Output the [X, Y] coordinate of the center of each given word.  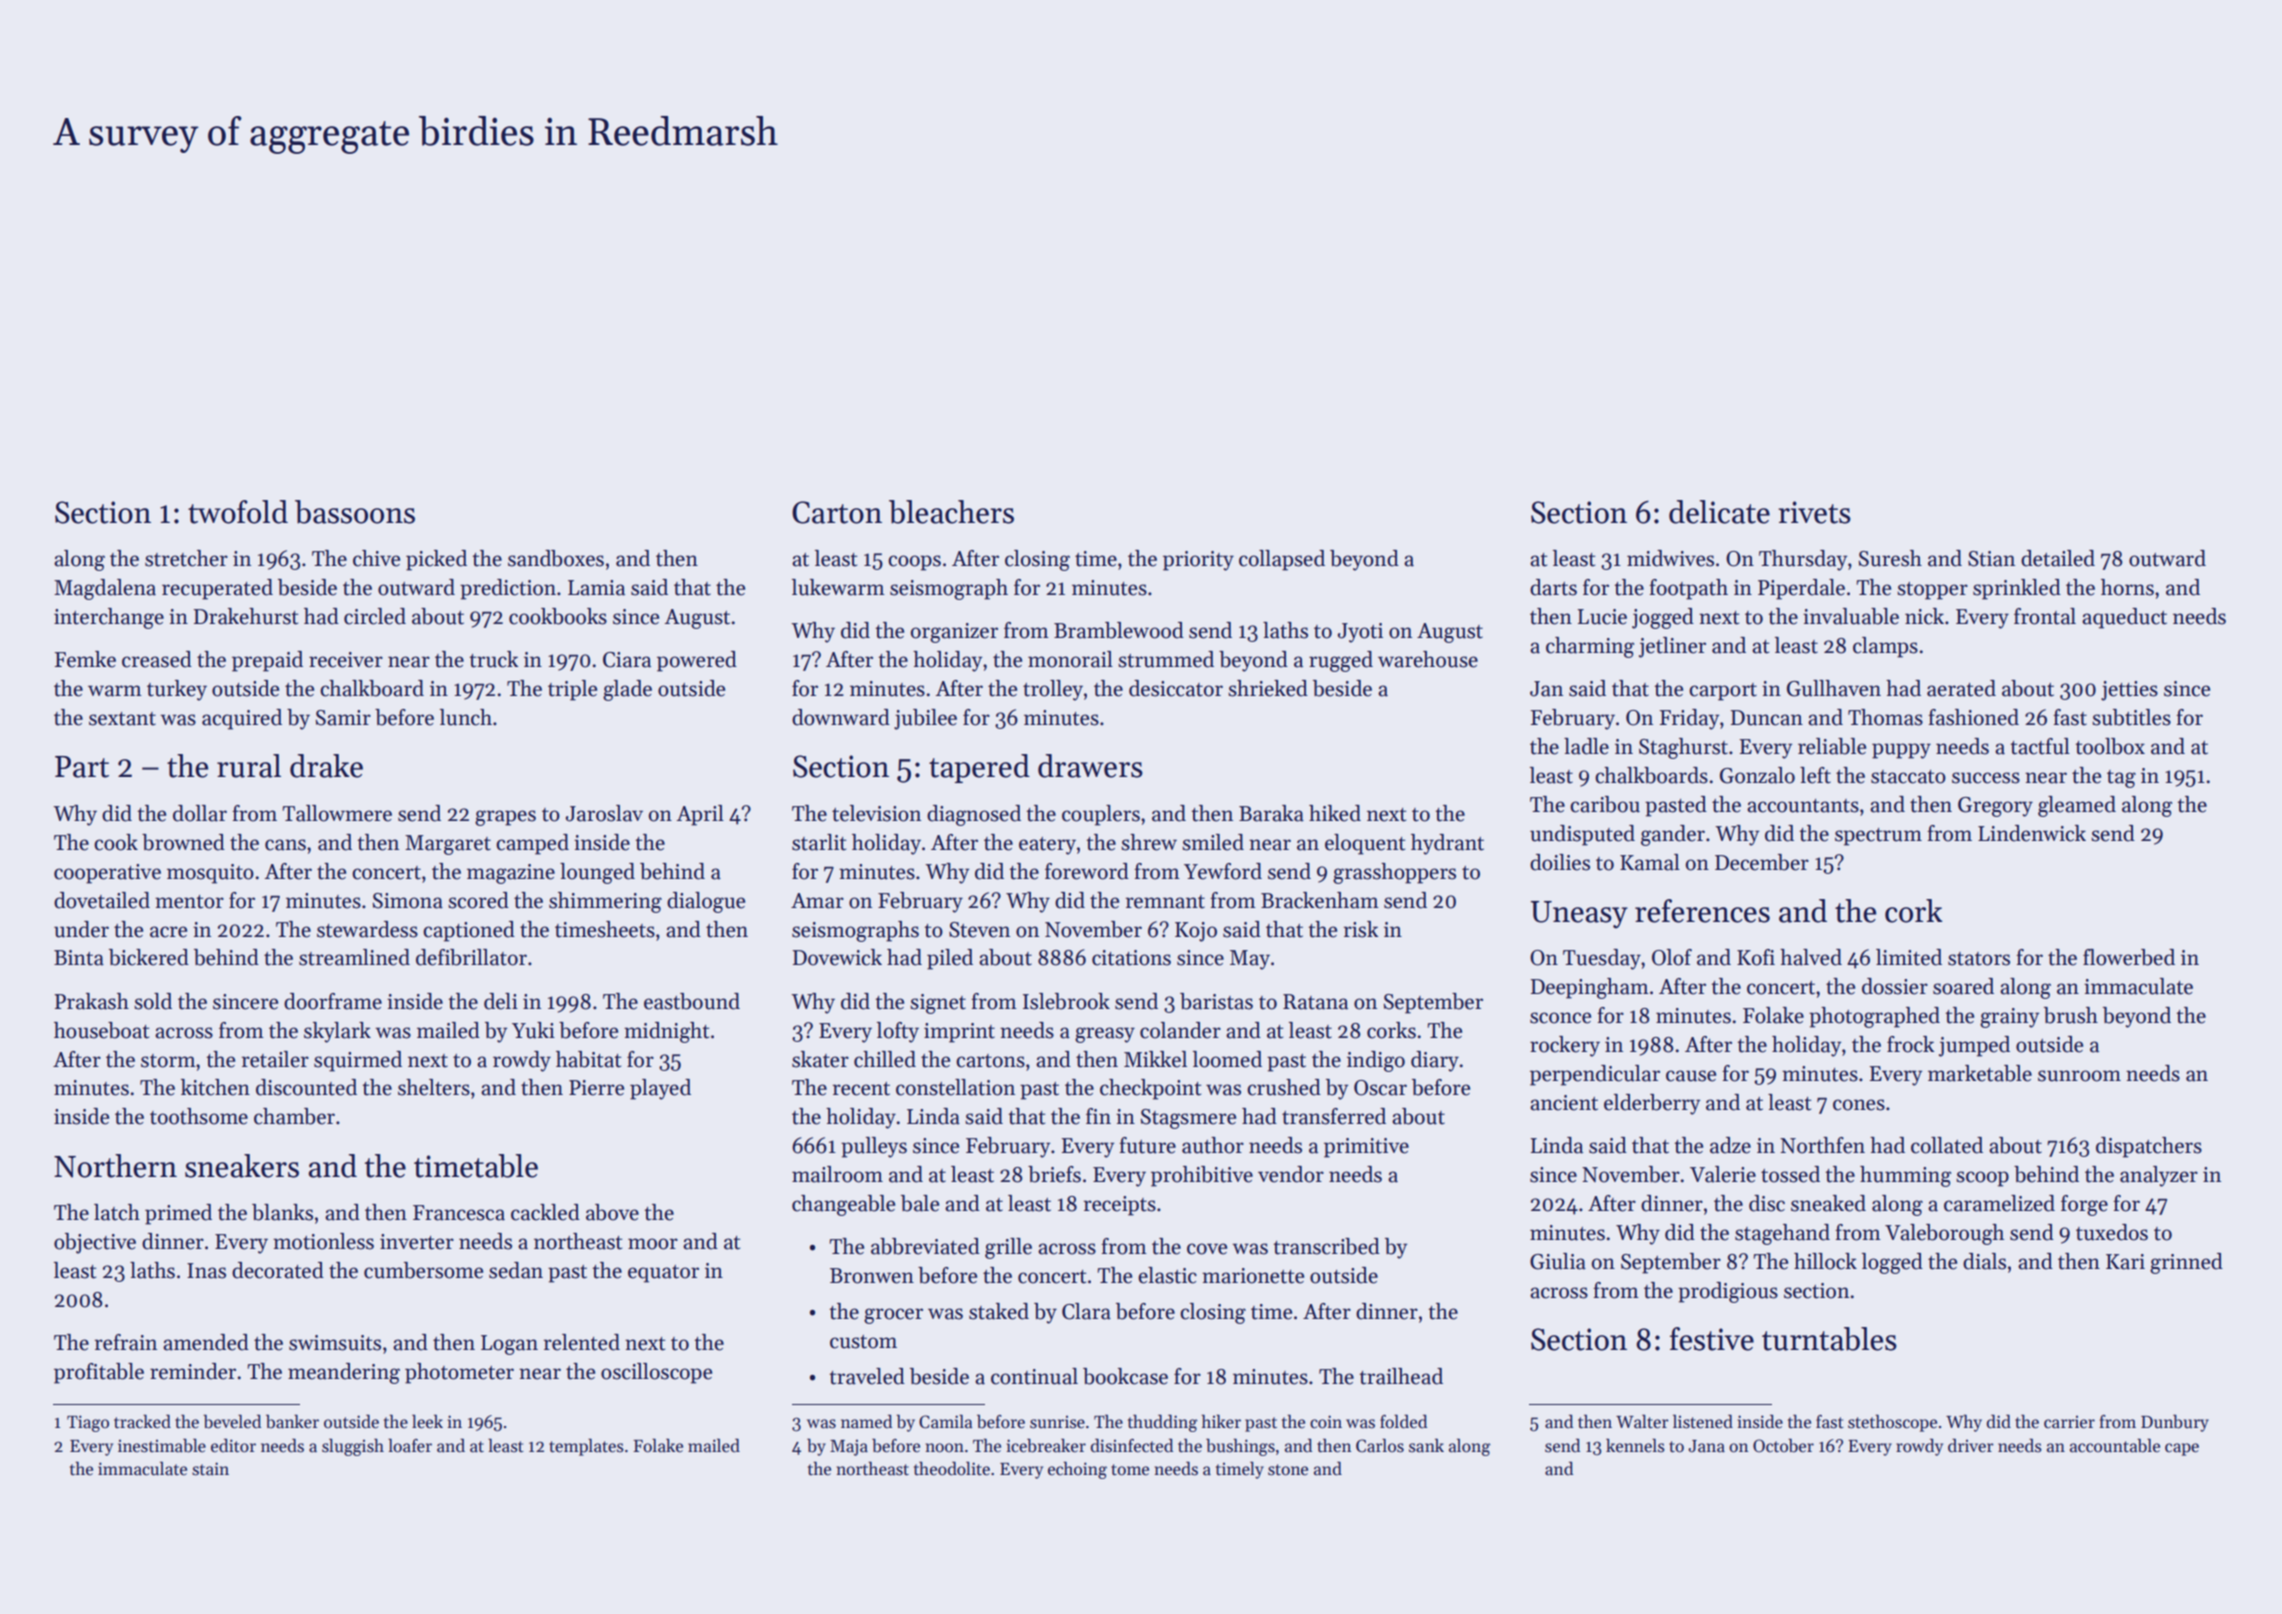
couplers [1101, 815]
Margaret [448, 845]
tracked [142, 1421]
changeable [843, 1205]
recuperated [217, 589]
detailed [2058, 558]
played [660, 1089]
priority [1198, 561]
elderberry [1652, 1104]
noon [945, 1448]
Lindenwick [2032, 833]
